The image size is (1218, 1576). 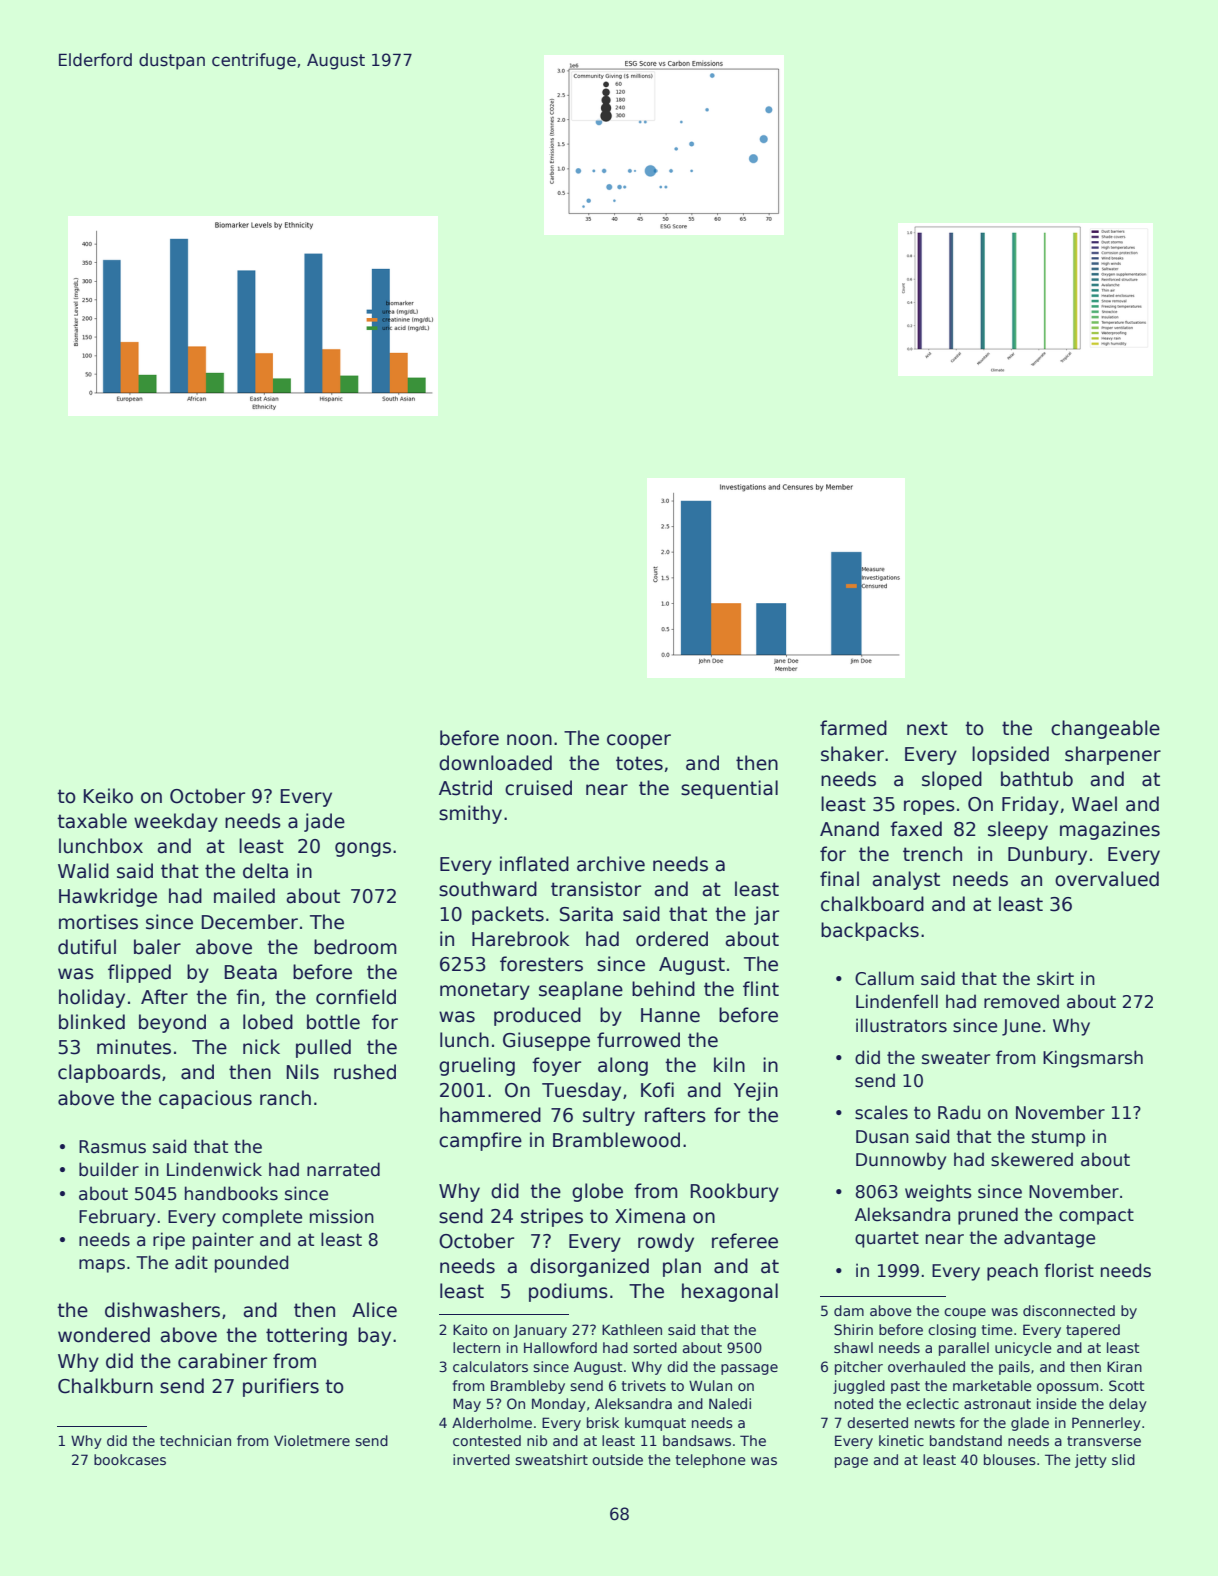 I want to click on sweatshirt, so click(x=551, y=1459).
